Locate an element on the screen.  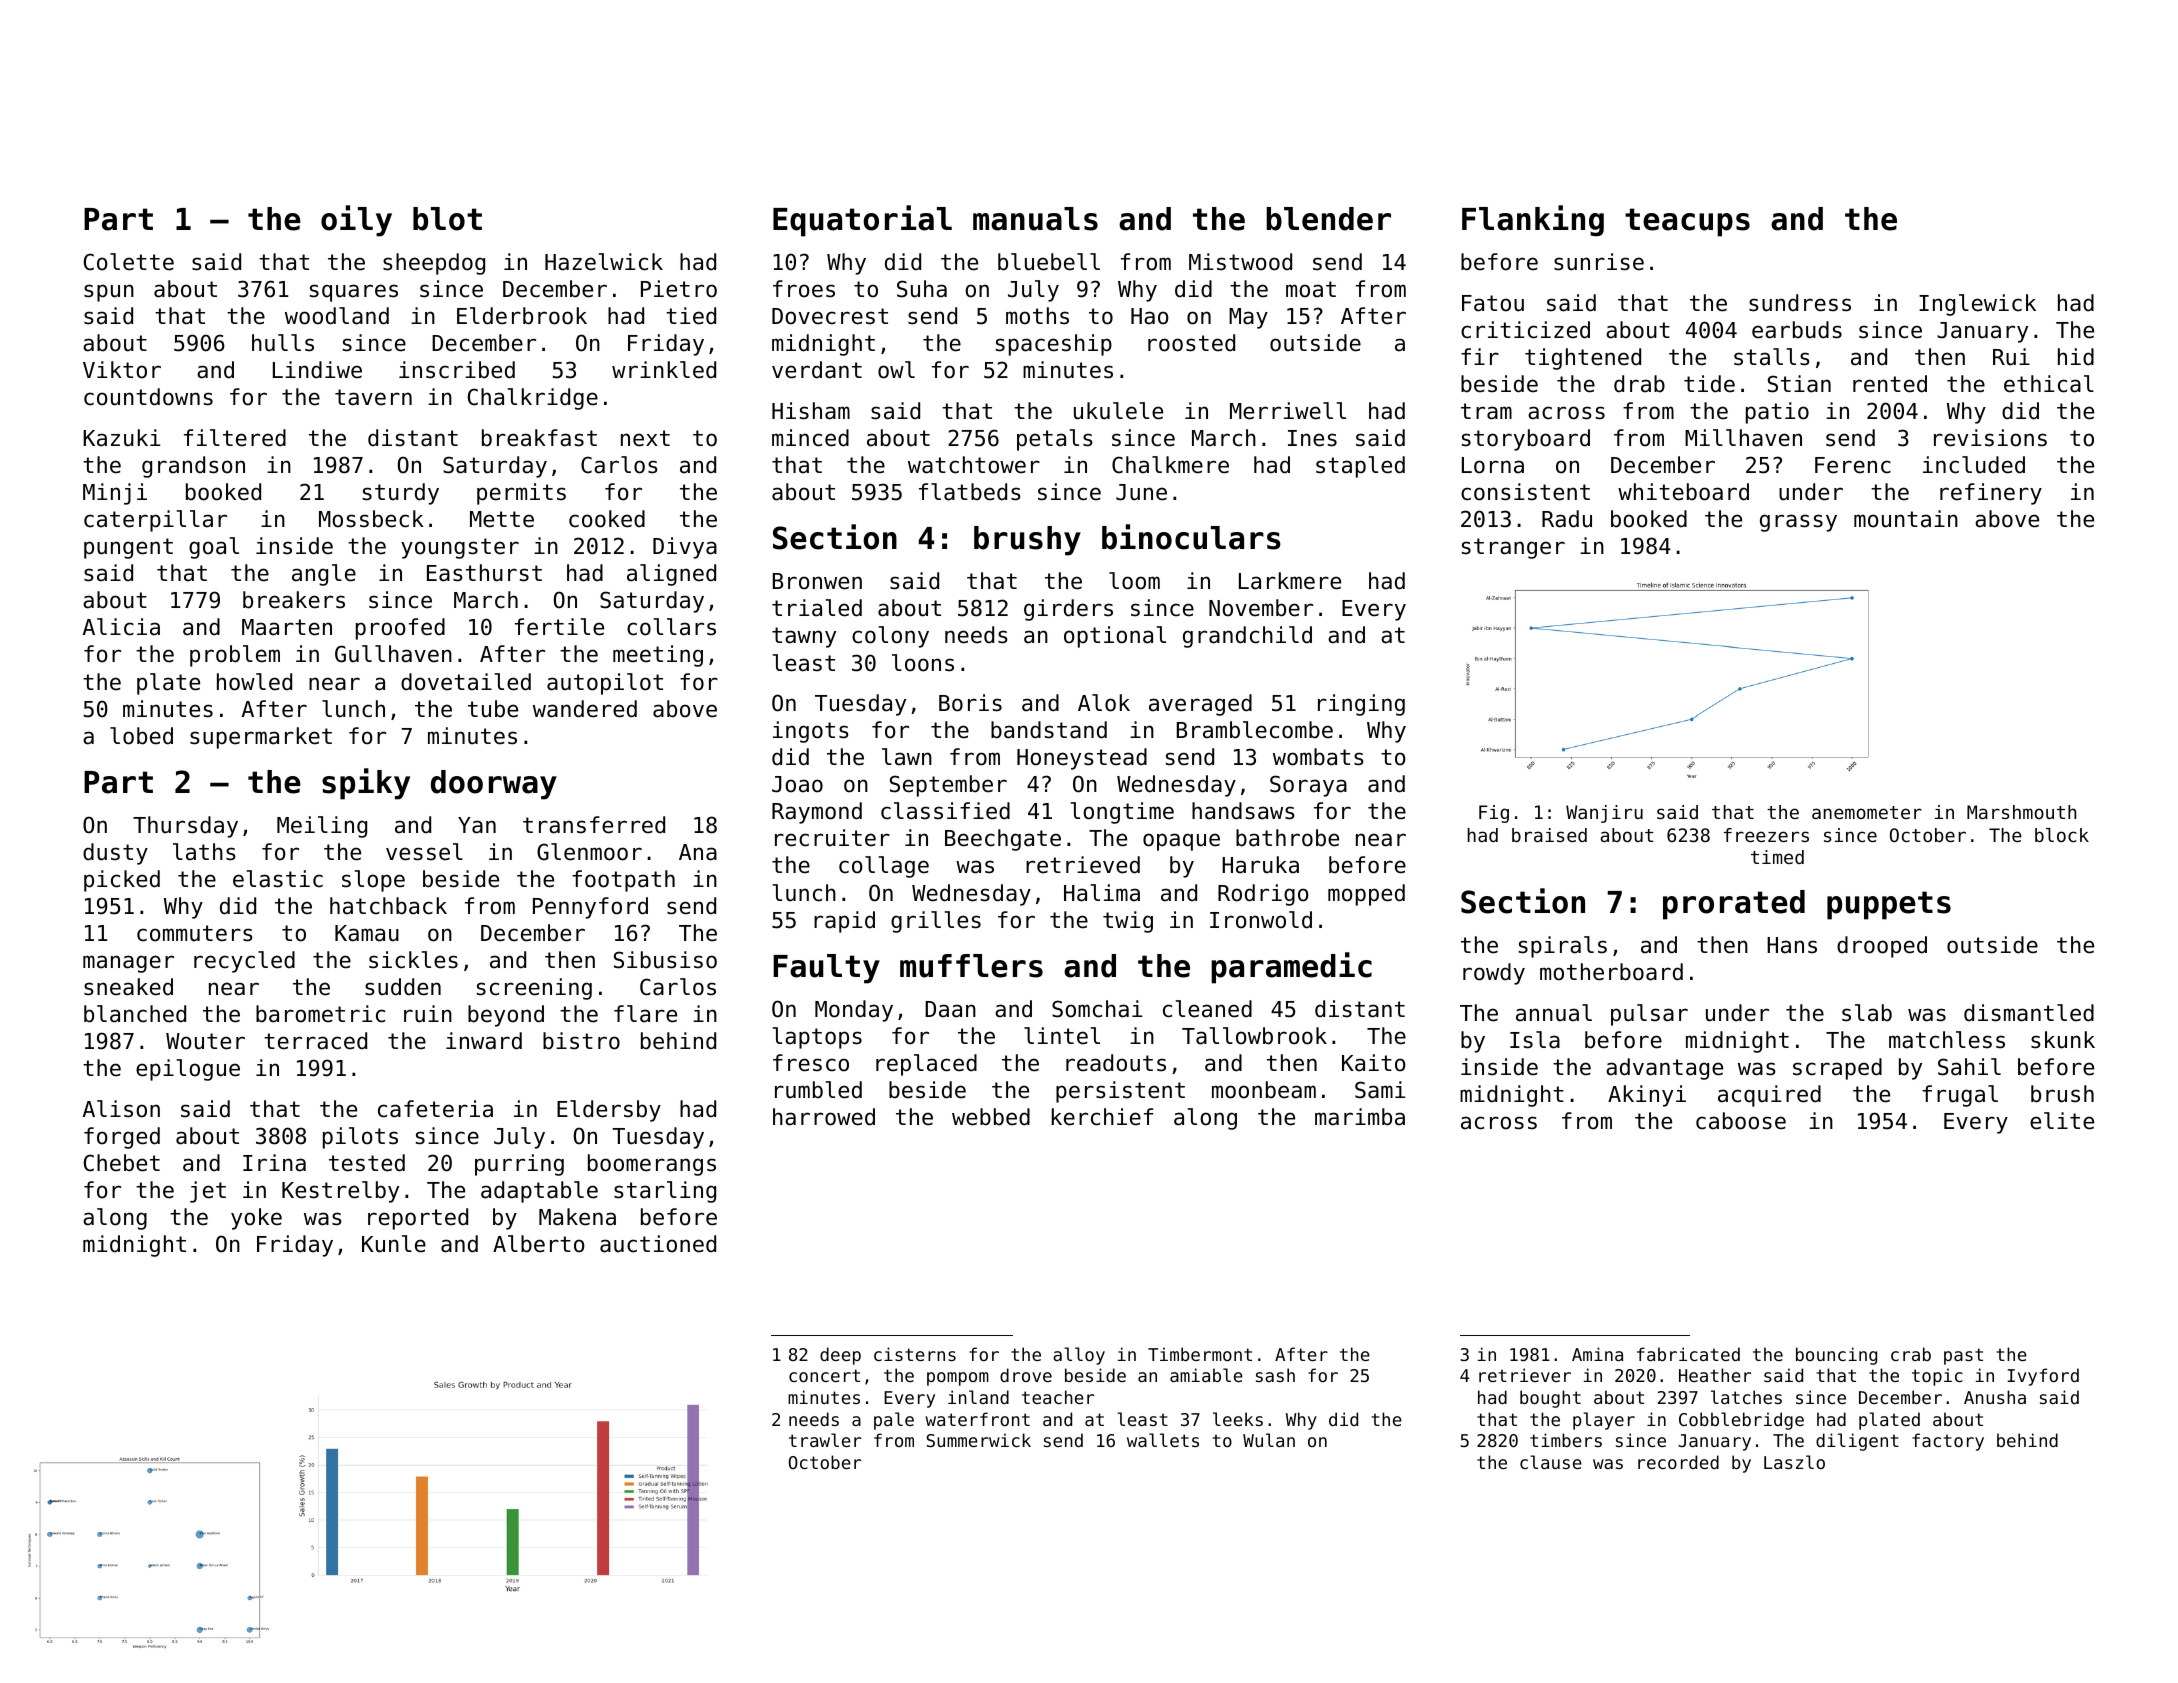
drove is located at coordinates (1026, 1375).
